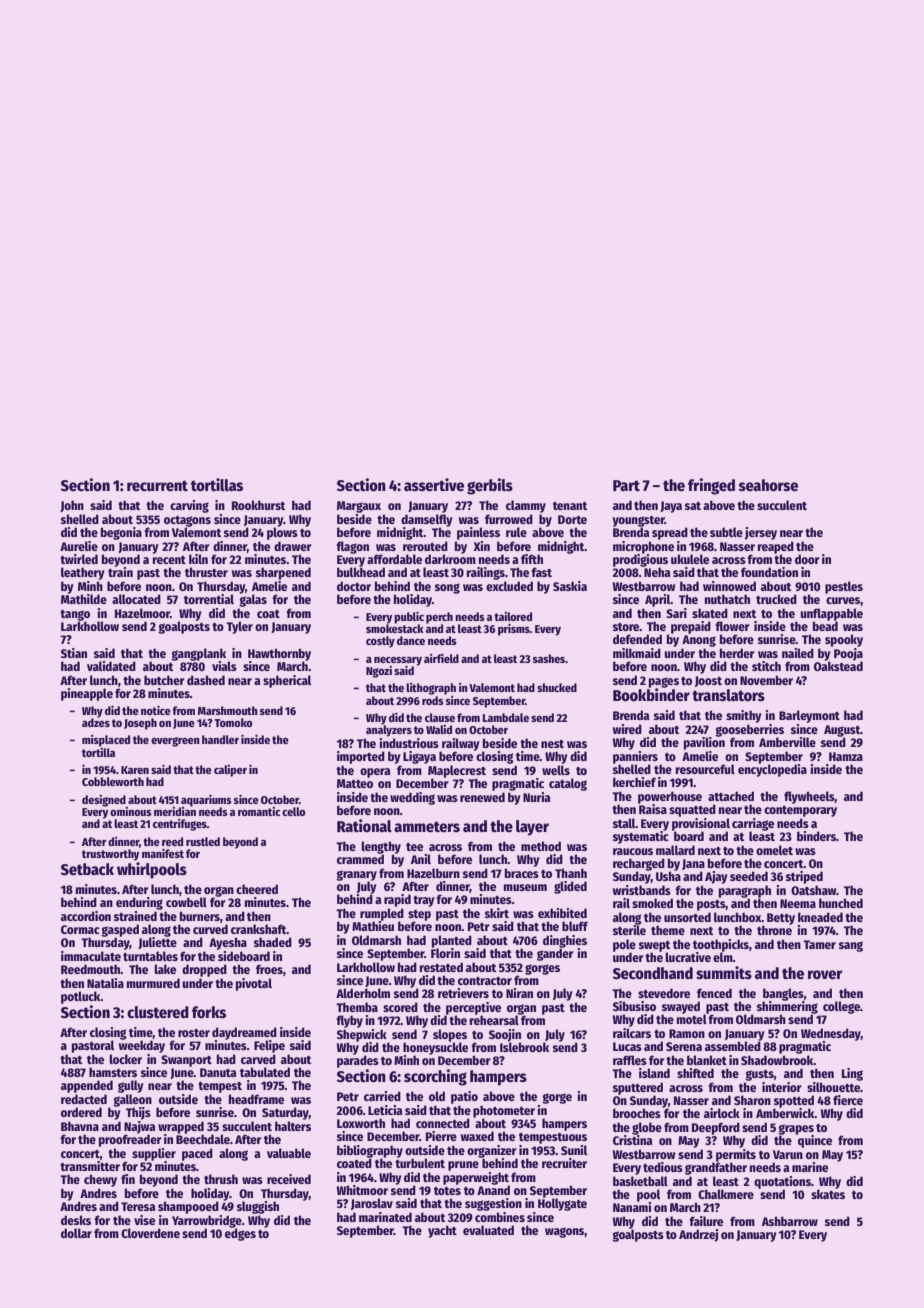  I want to click on ominous, so click(131, 811).
